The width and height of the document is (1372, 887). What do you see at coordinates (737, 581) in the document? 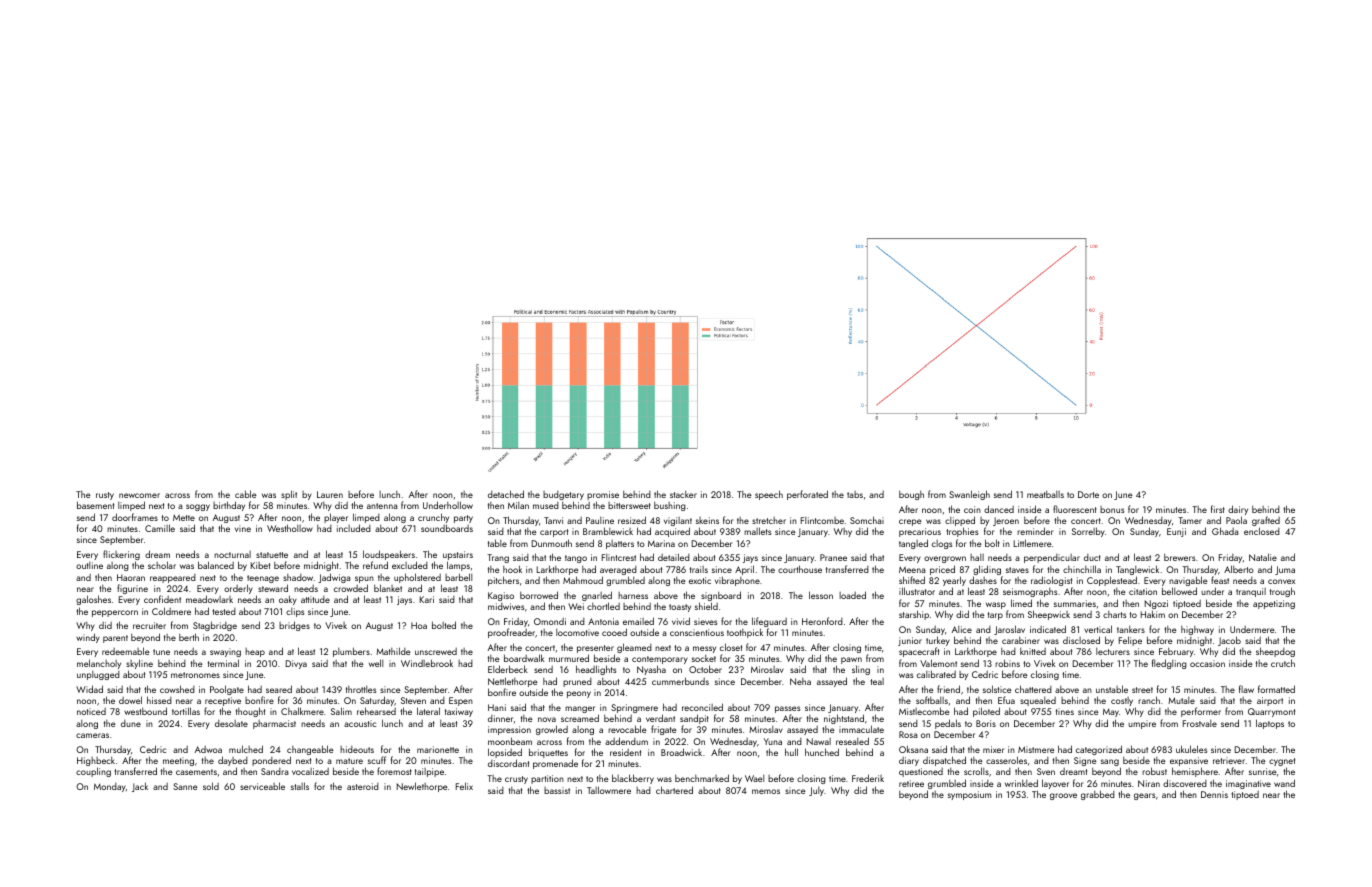
I see `vibraphone` at bounding box center [737, 581].
